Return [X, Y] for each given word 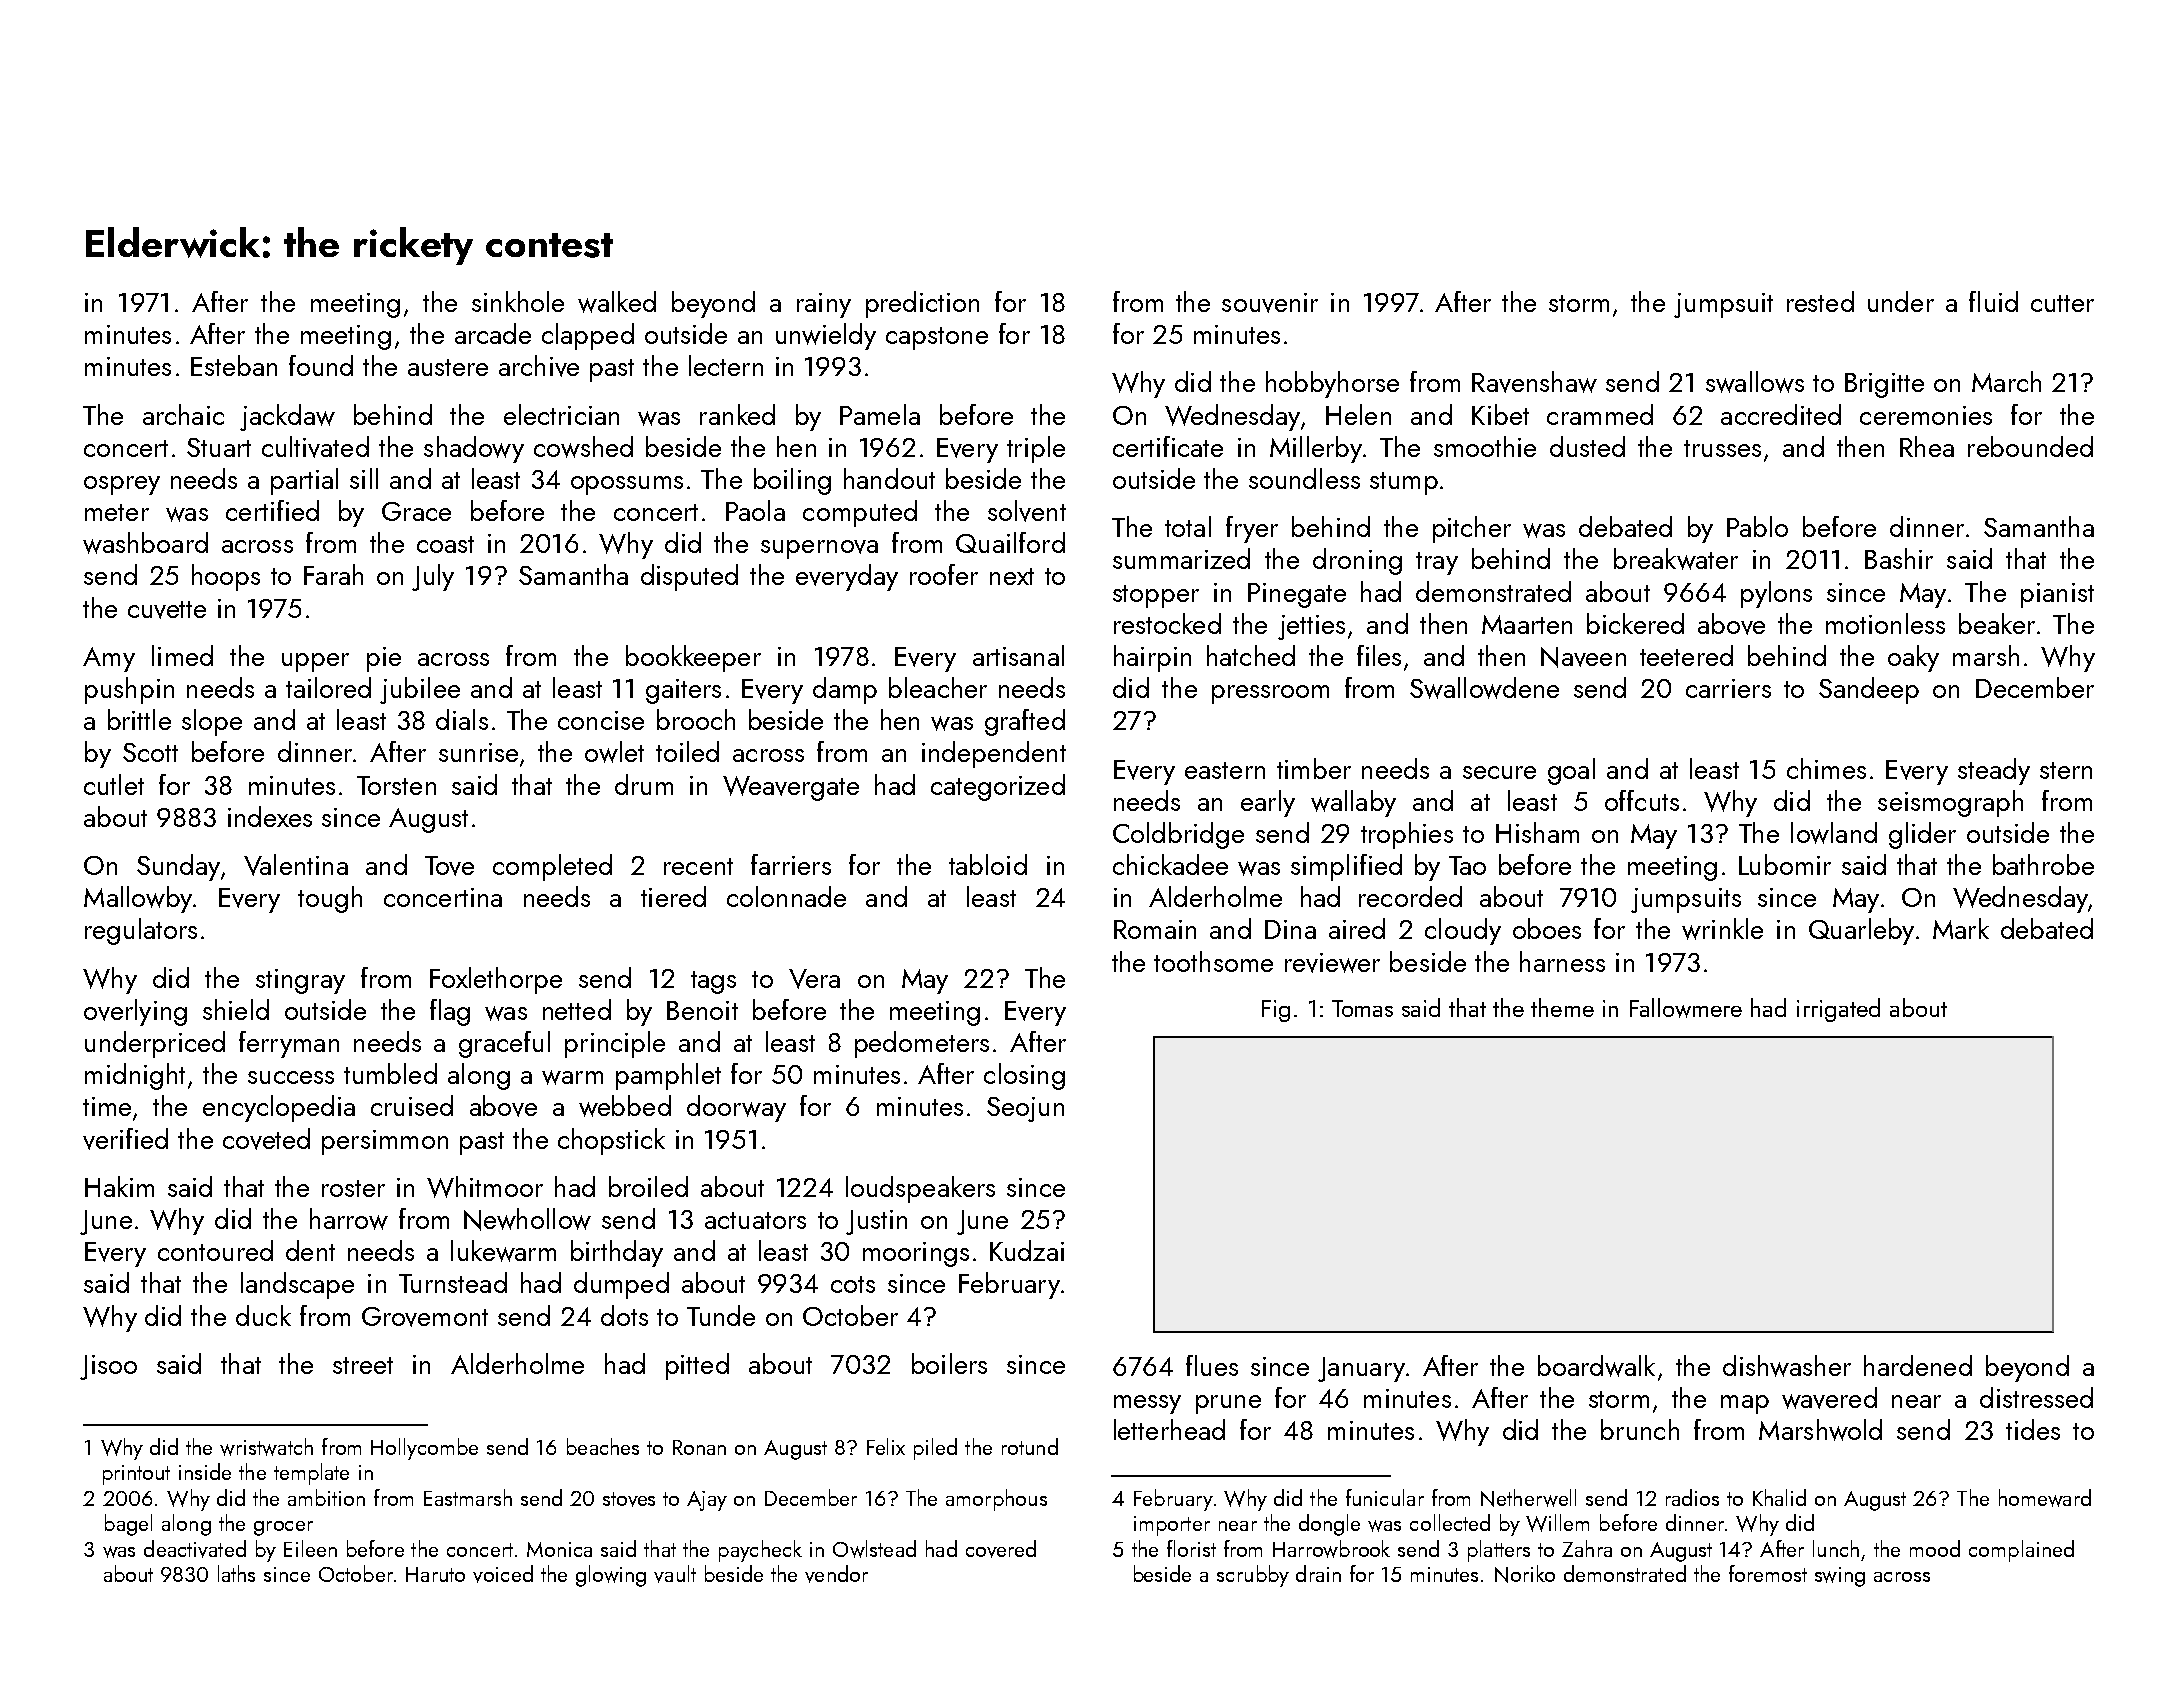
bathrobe [2043, 864]
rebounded [2030, 446]
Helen [1358, 414]
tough [330, 899]
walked [617, 302]
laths [236, 1573]
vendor [836, 1574]
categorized [998, 787]
